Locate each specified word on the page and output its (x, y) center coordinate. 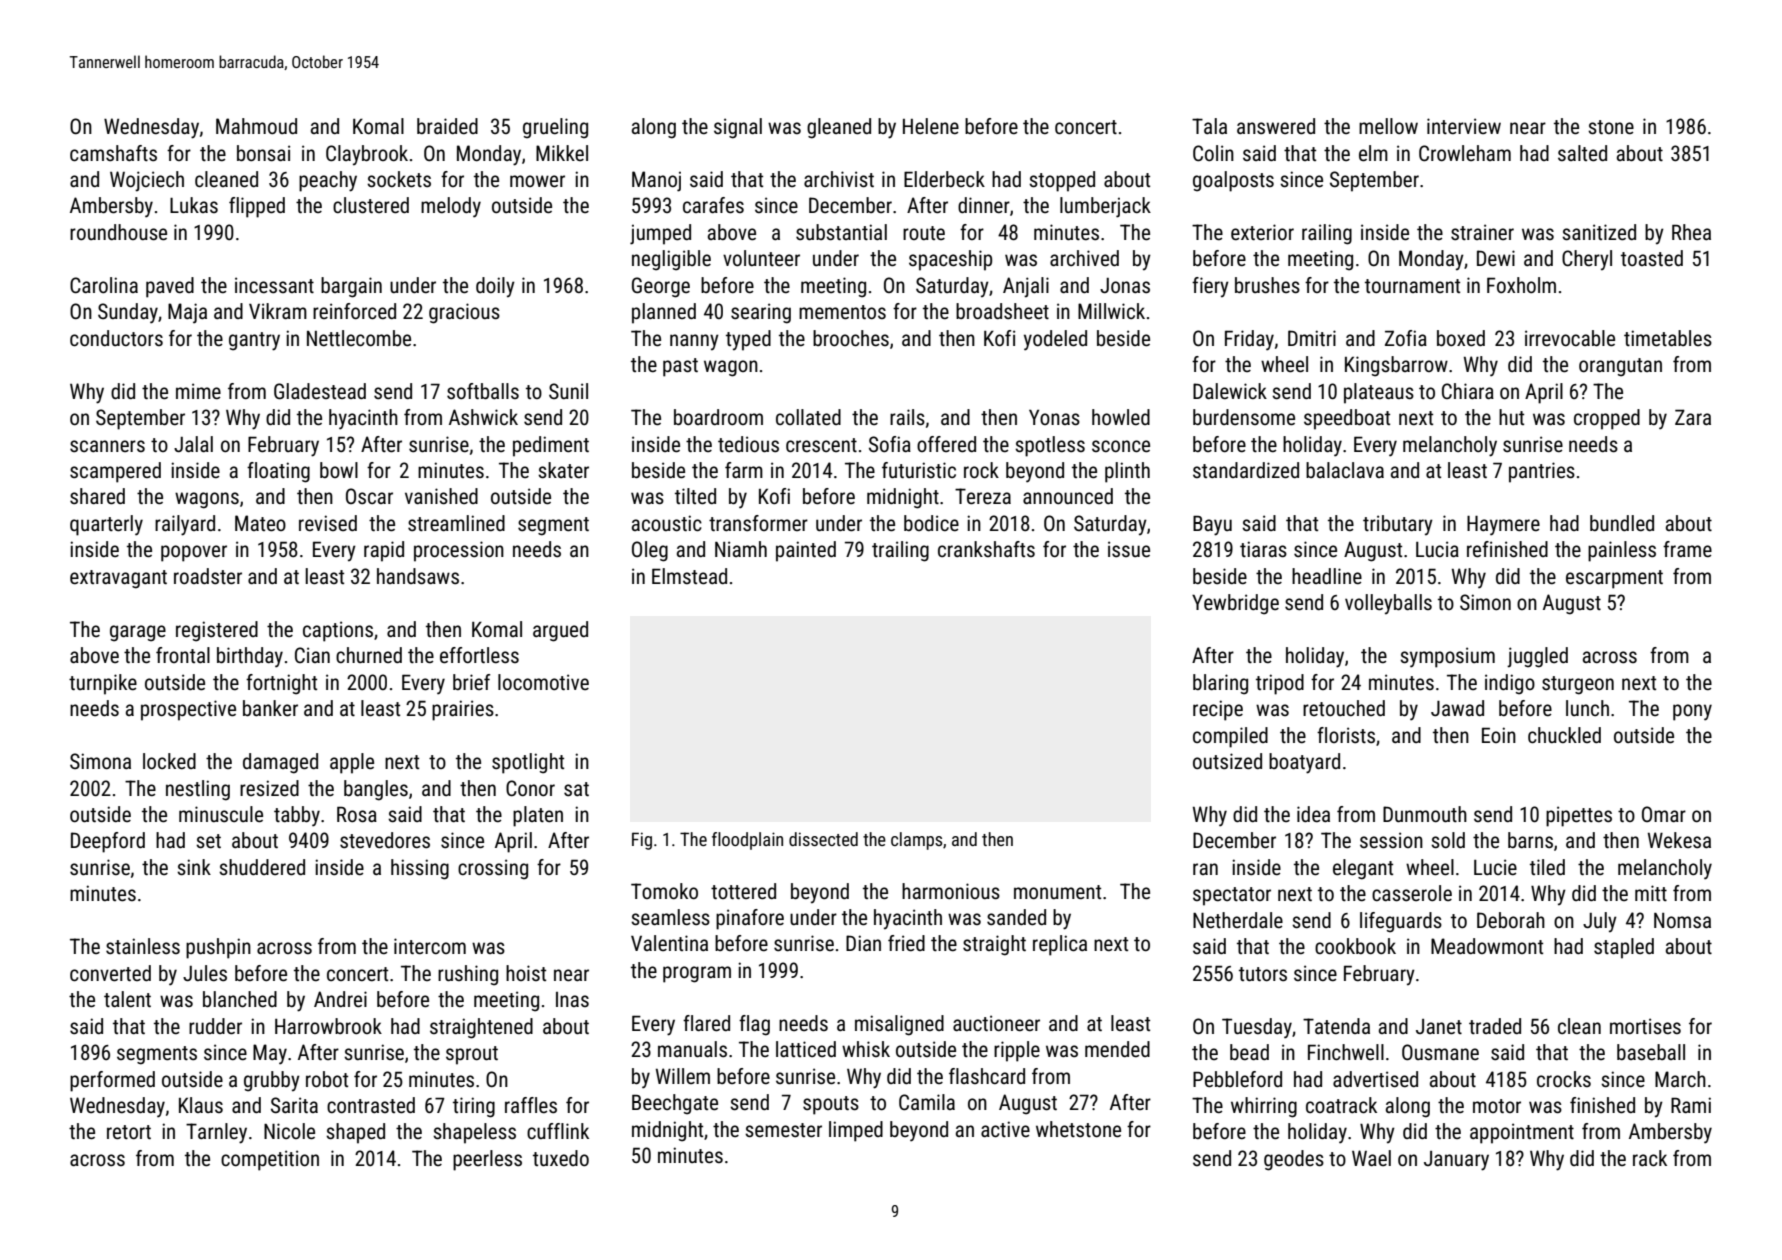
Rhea (1691, 232)
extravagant (118, 579)
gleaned (839, 128)
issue (1129, 549)
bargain (351, 287)
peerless (487, 1160)
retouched (1344, 708)
